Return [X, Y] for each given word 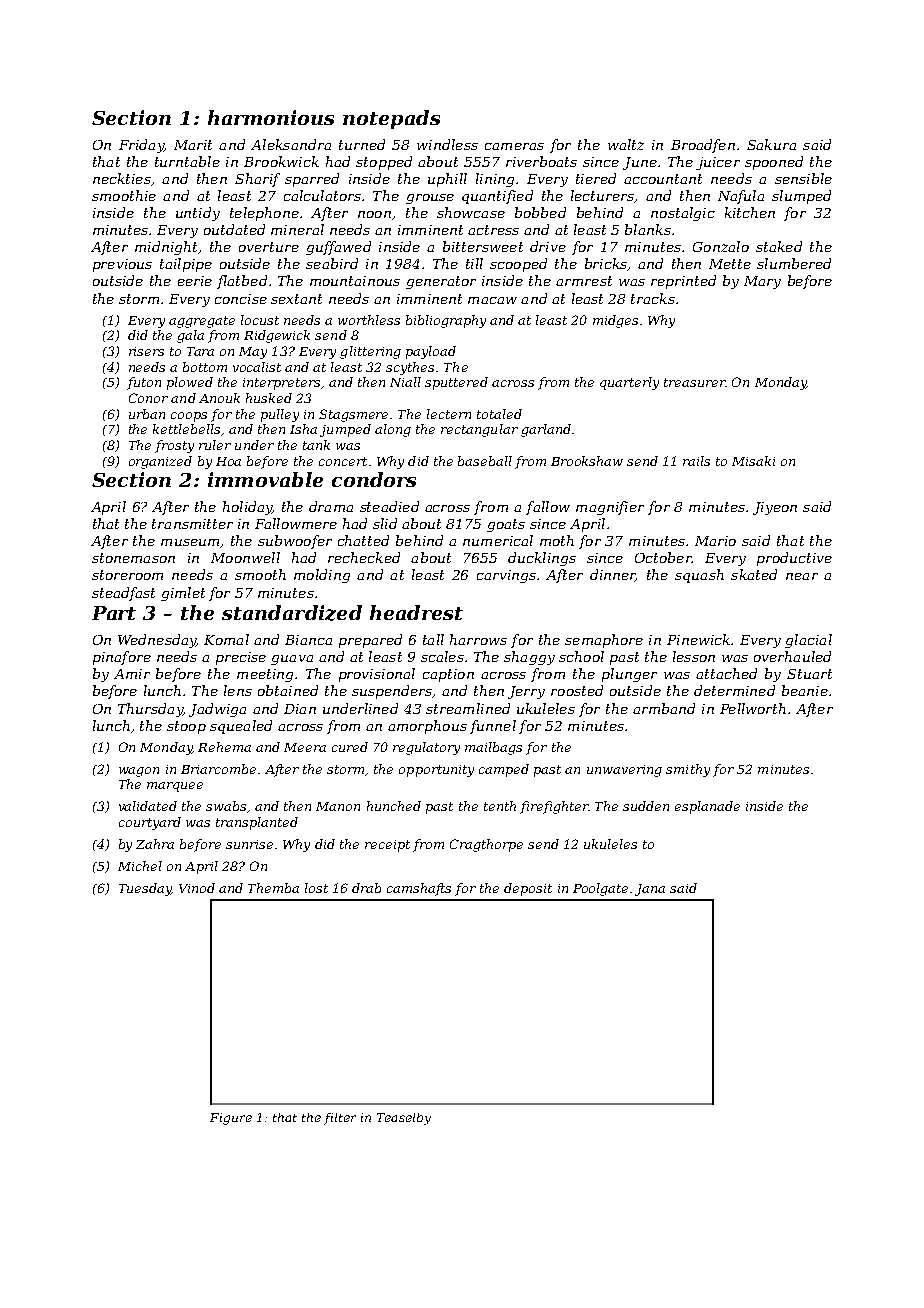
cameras [514, 146]
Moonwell [245, 557]
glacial [808, 641]
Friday [141, 146]
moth [557, 540]
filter [340, 1119]
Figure [231, 1119]
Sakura [771, 144]
